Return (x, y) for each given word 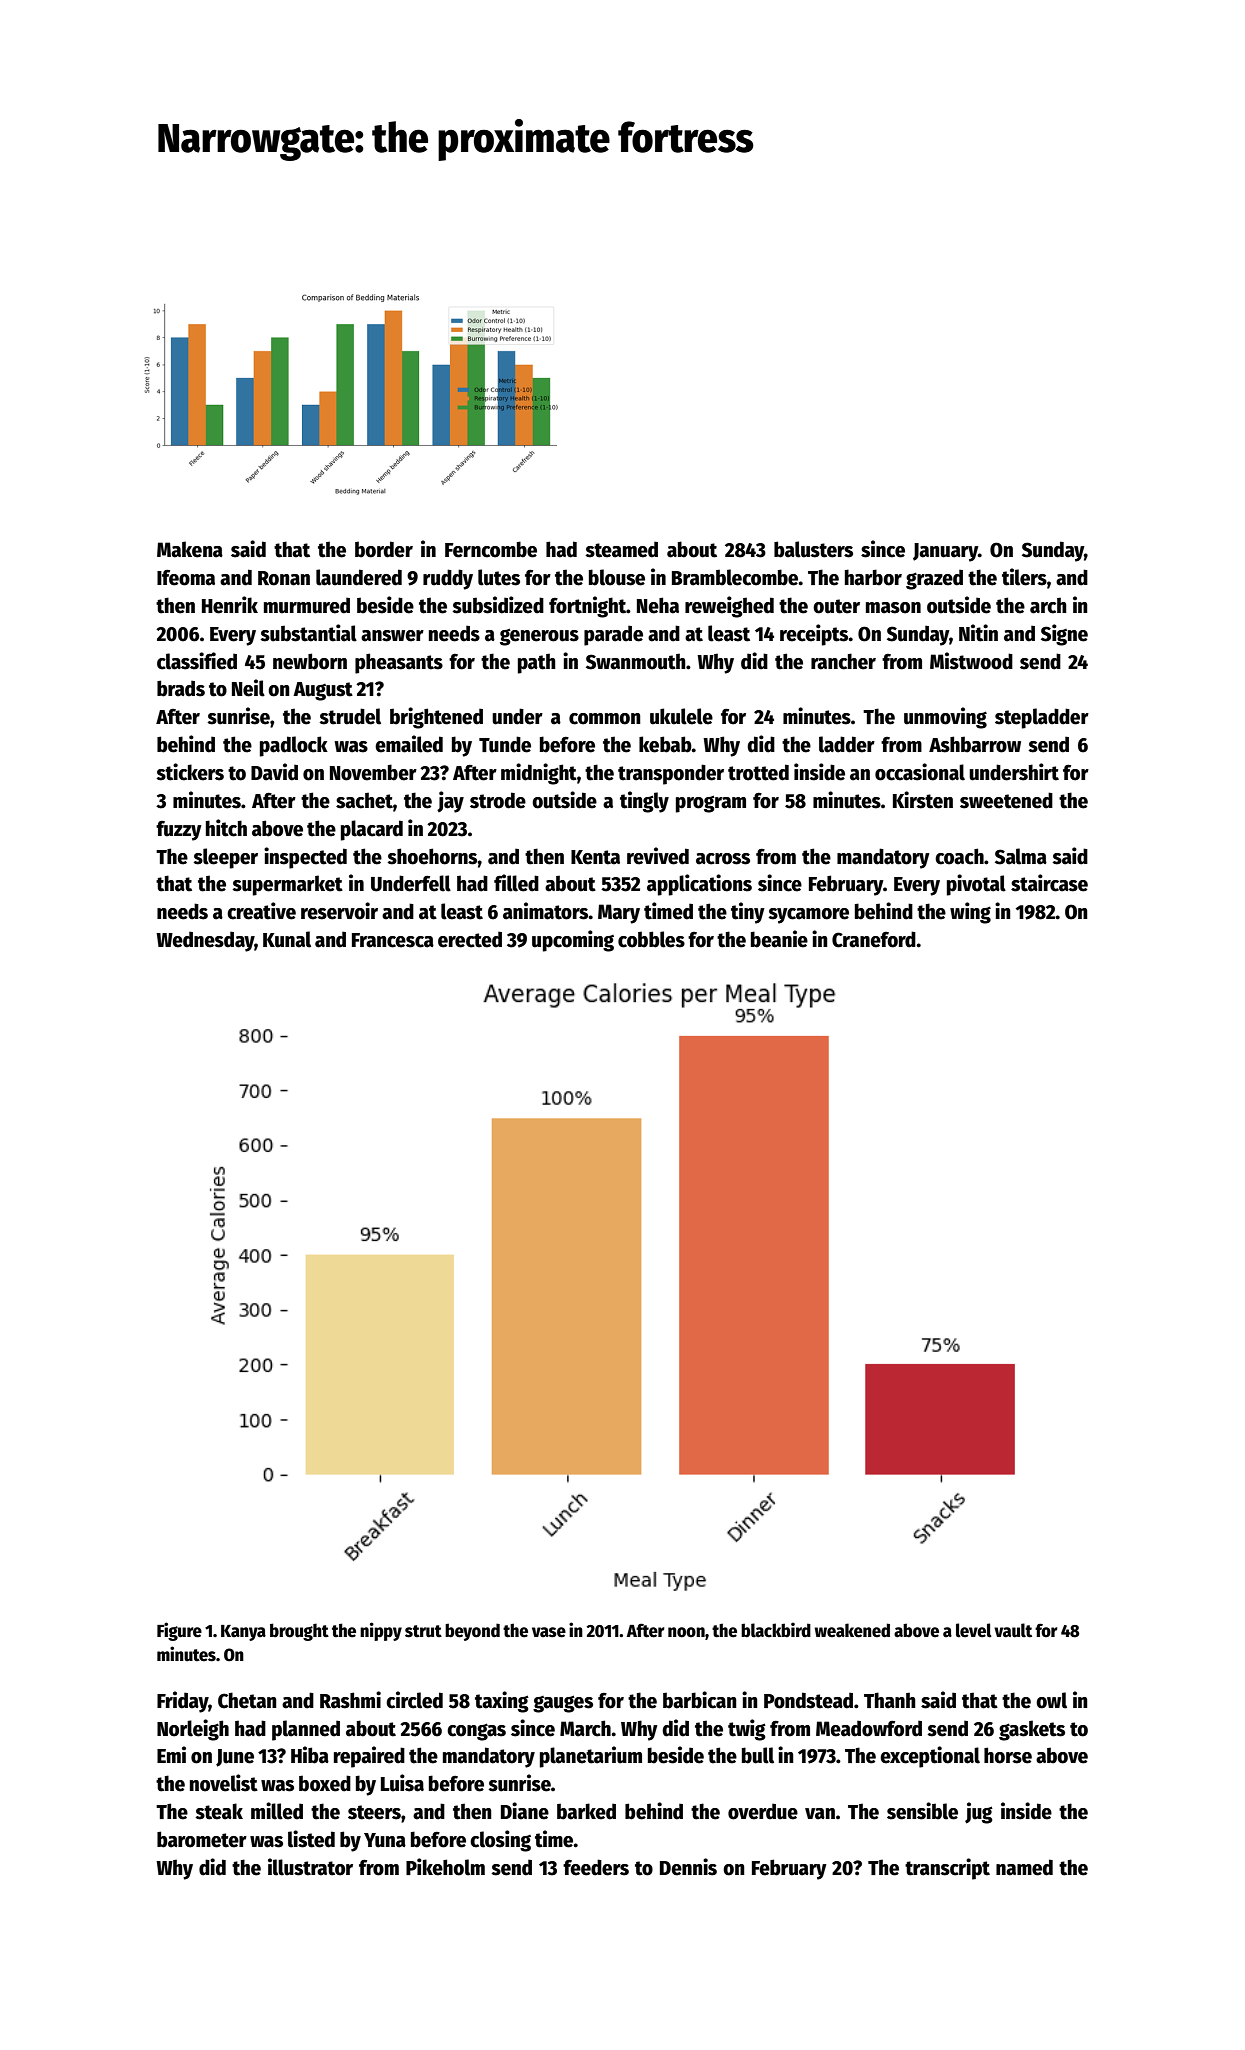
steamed (621, 549)
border (384, 549)
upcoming (573, 941)
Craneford (874, 939)
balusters (813, 549)
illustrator (310, 1867)
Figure (179, 1631)
